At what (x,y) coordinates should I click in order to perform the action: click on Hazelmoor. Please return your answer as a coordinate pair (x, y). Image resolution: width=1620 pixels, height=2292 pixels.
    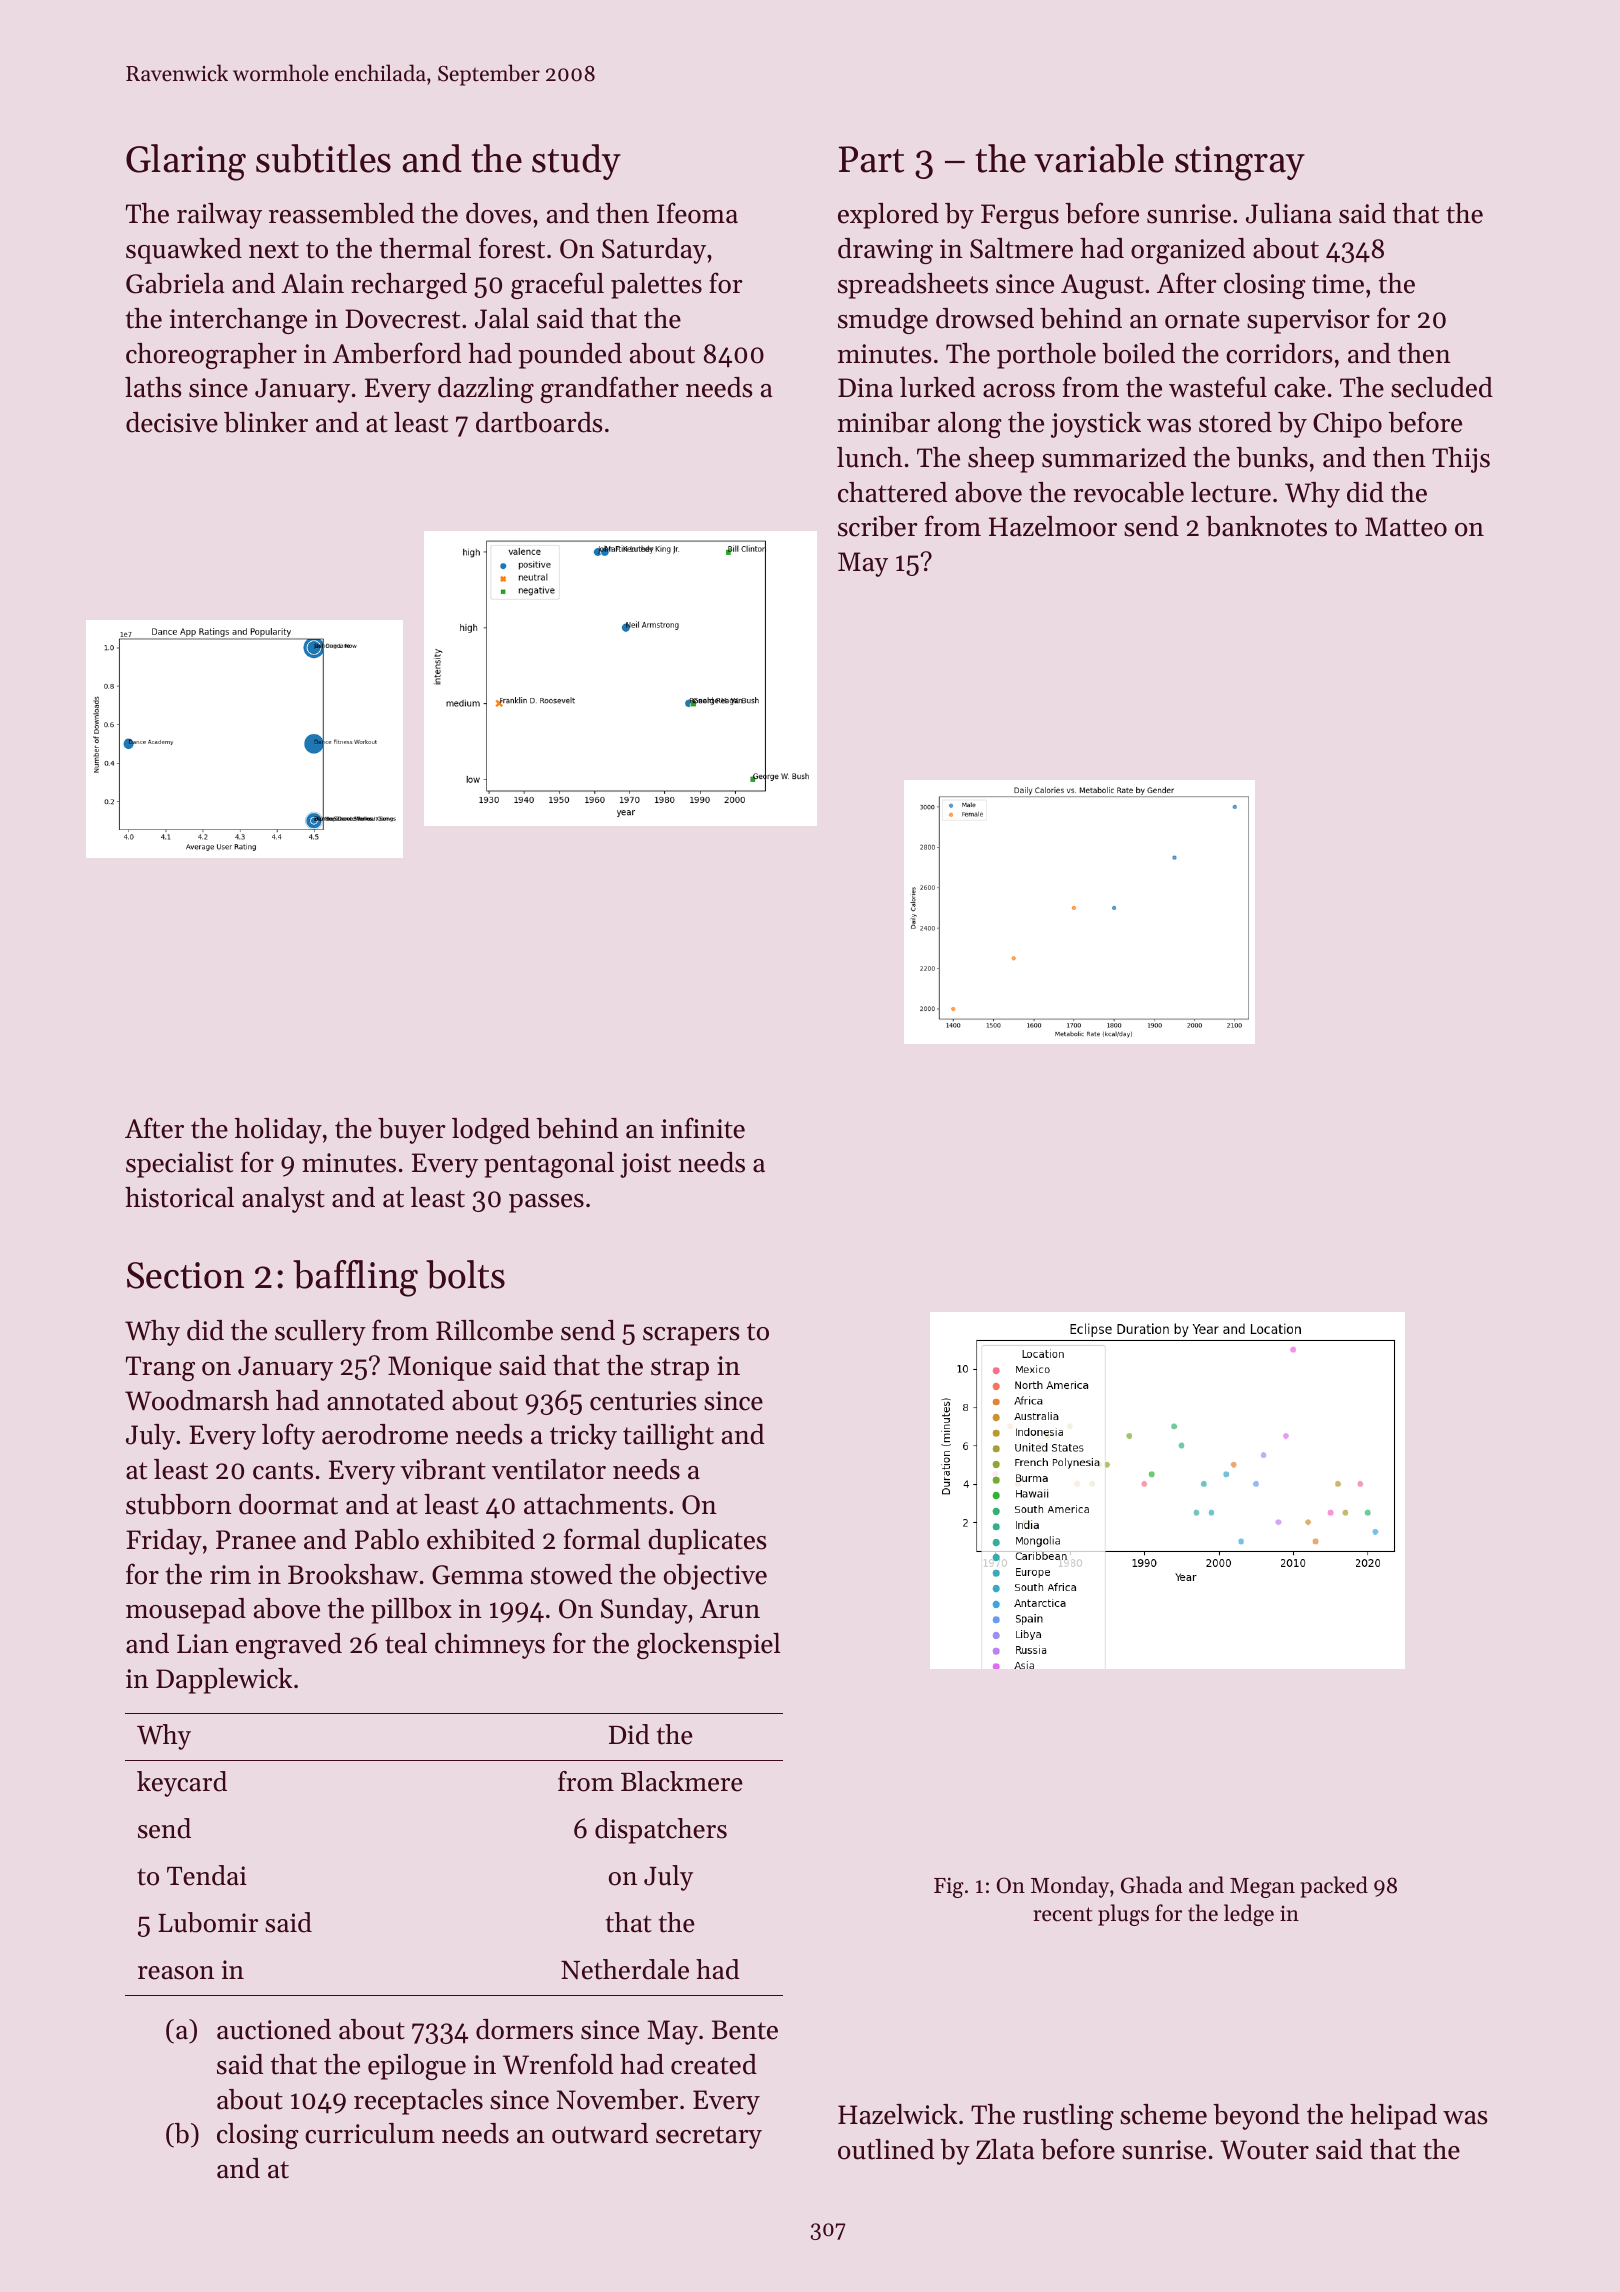
    Looking at the image, I should click on (1053, 526).
